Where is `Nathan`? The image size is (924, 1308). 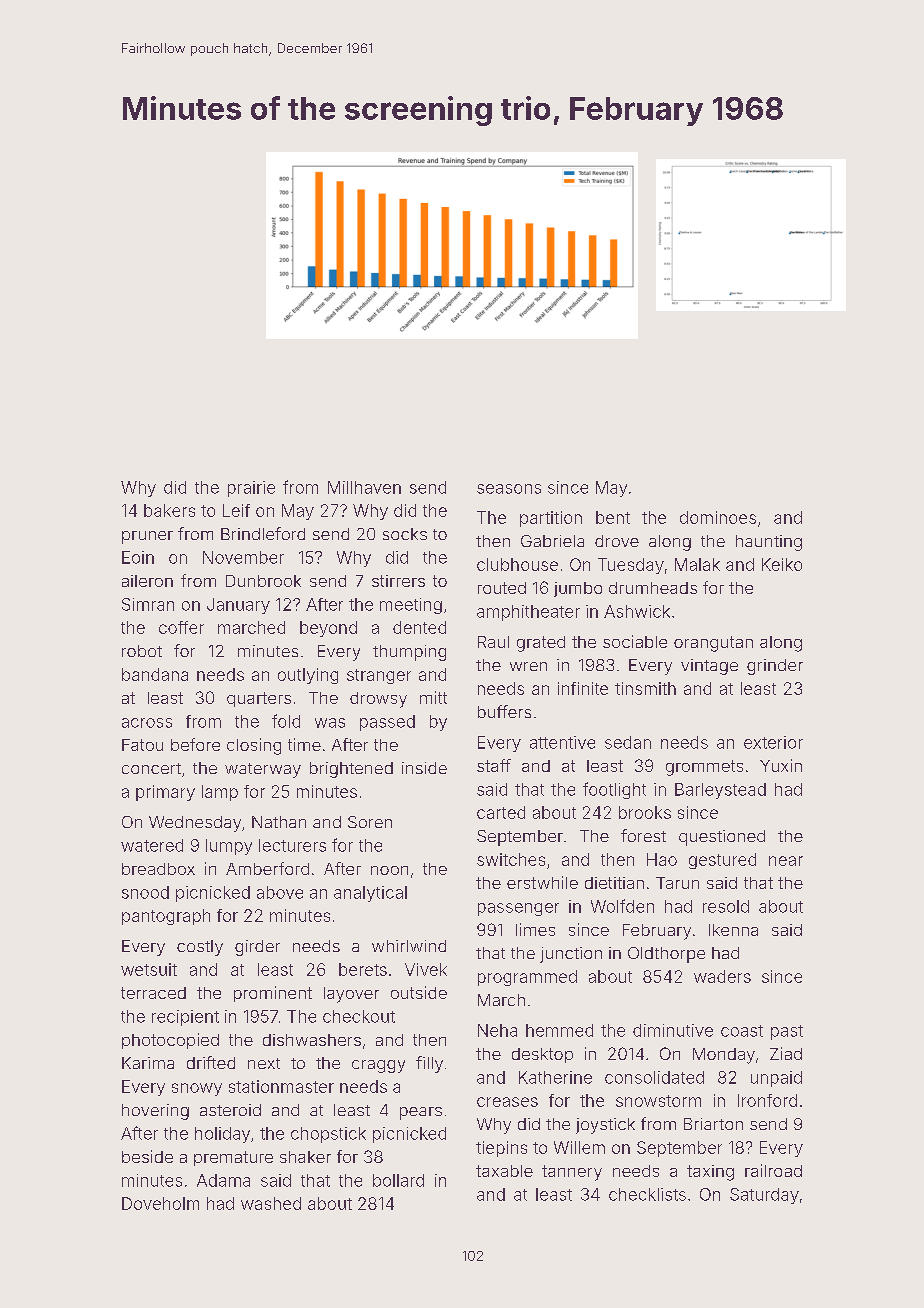
Nathan is located at coordinates (279, 822).
